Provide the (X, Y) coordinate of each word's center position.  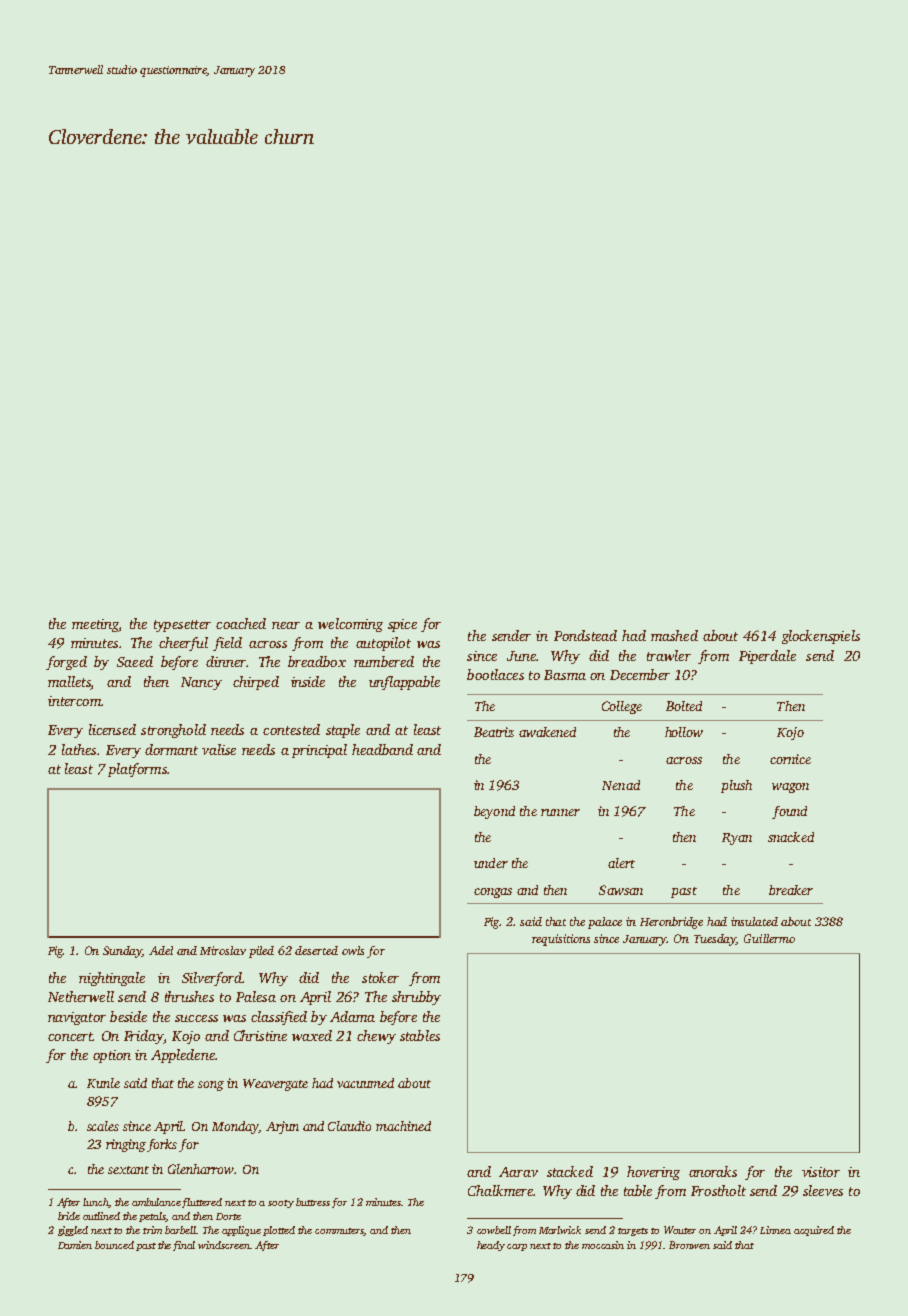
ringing (126, 1145)
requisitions (561, 940)
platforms (137, 770)
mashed (674, 635)
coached (241, 623)
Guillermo (769, 938)
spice (402, 625)
